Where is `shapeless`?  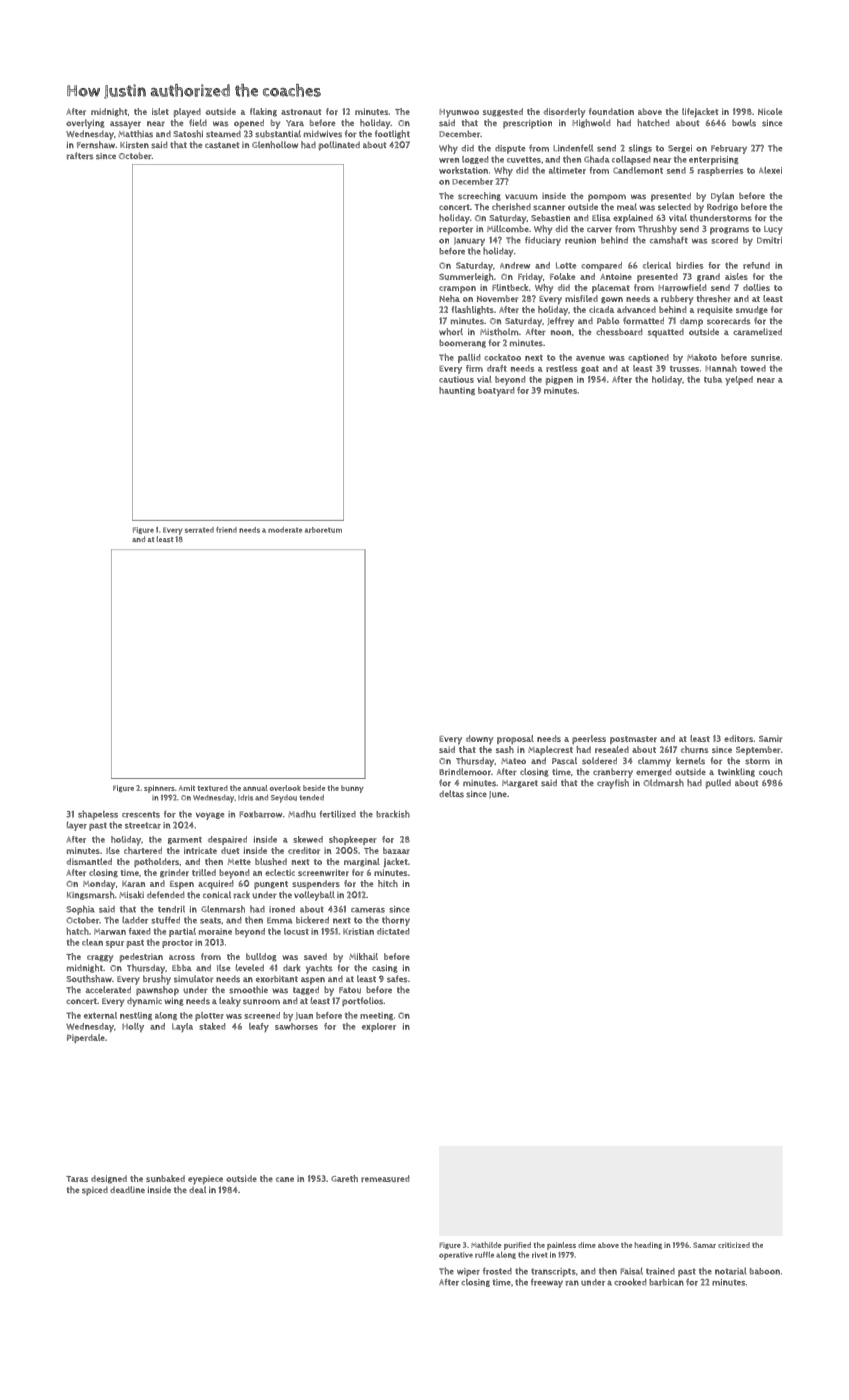
shapeless is located at coordinates (98, 815).
